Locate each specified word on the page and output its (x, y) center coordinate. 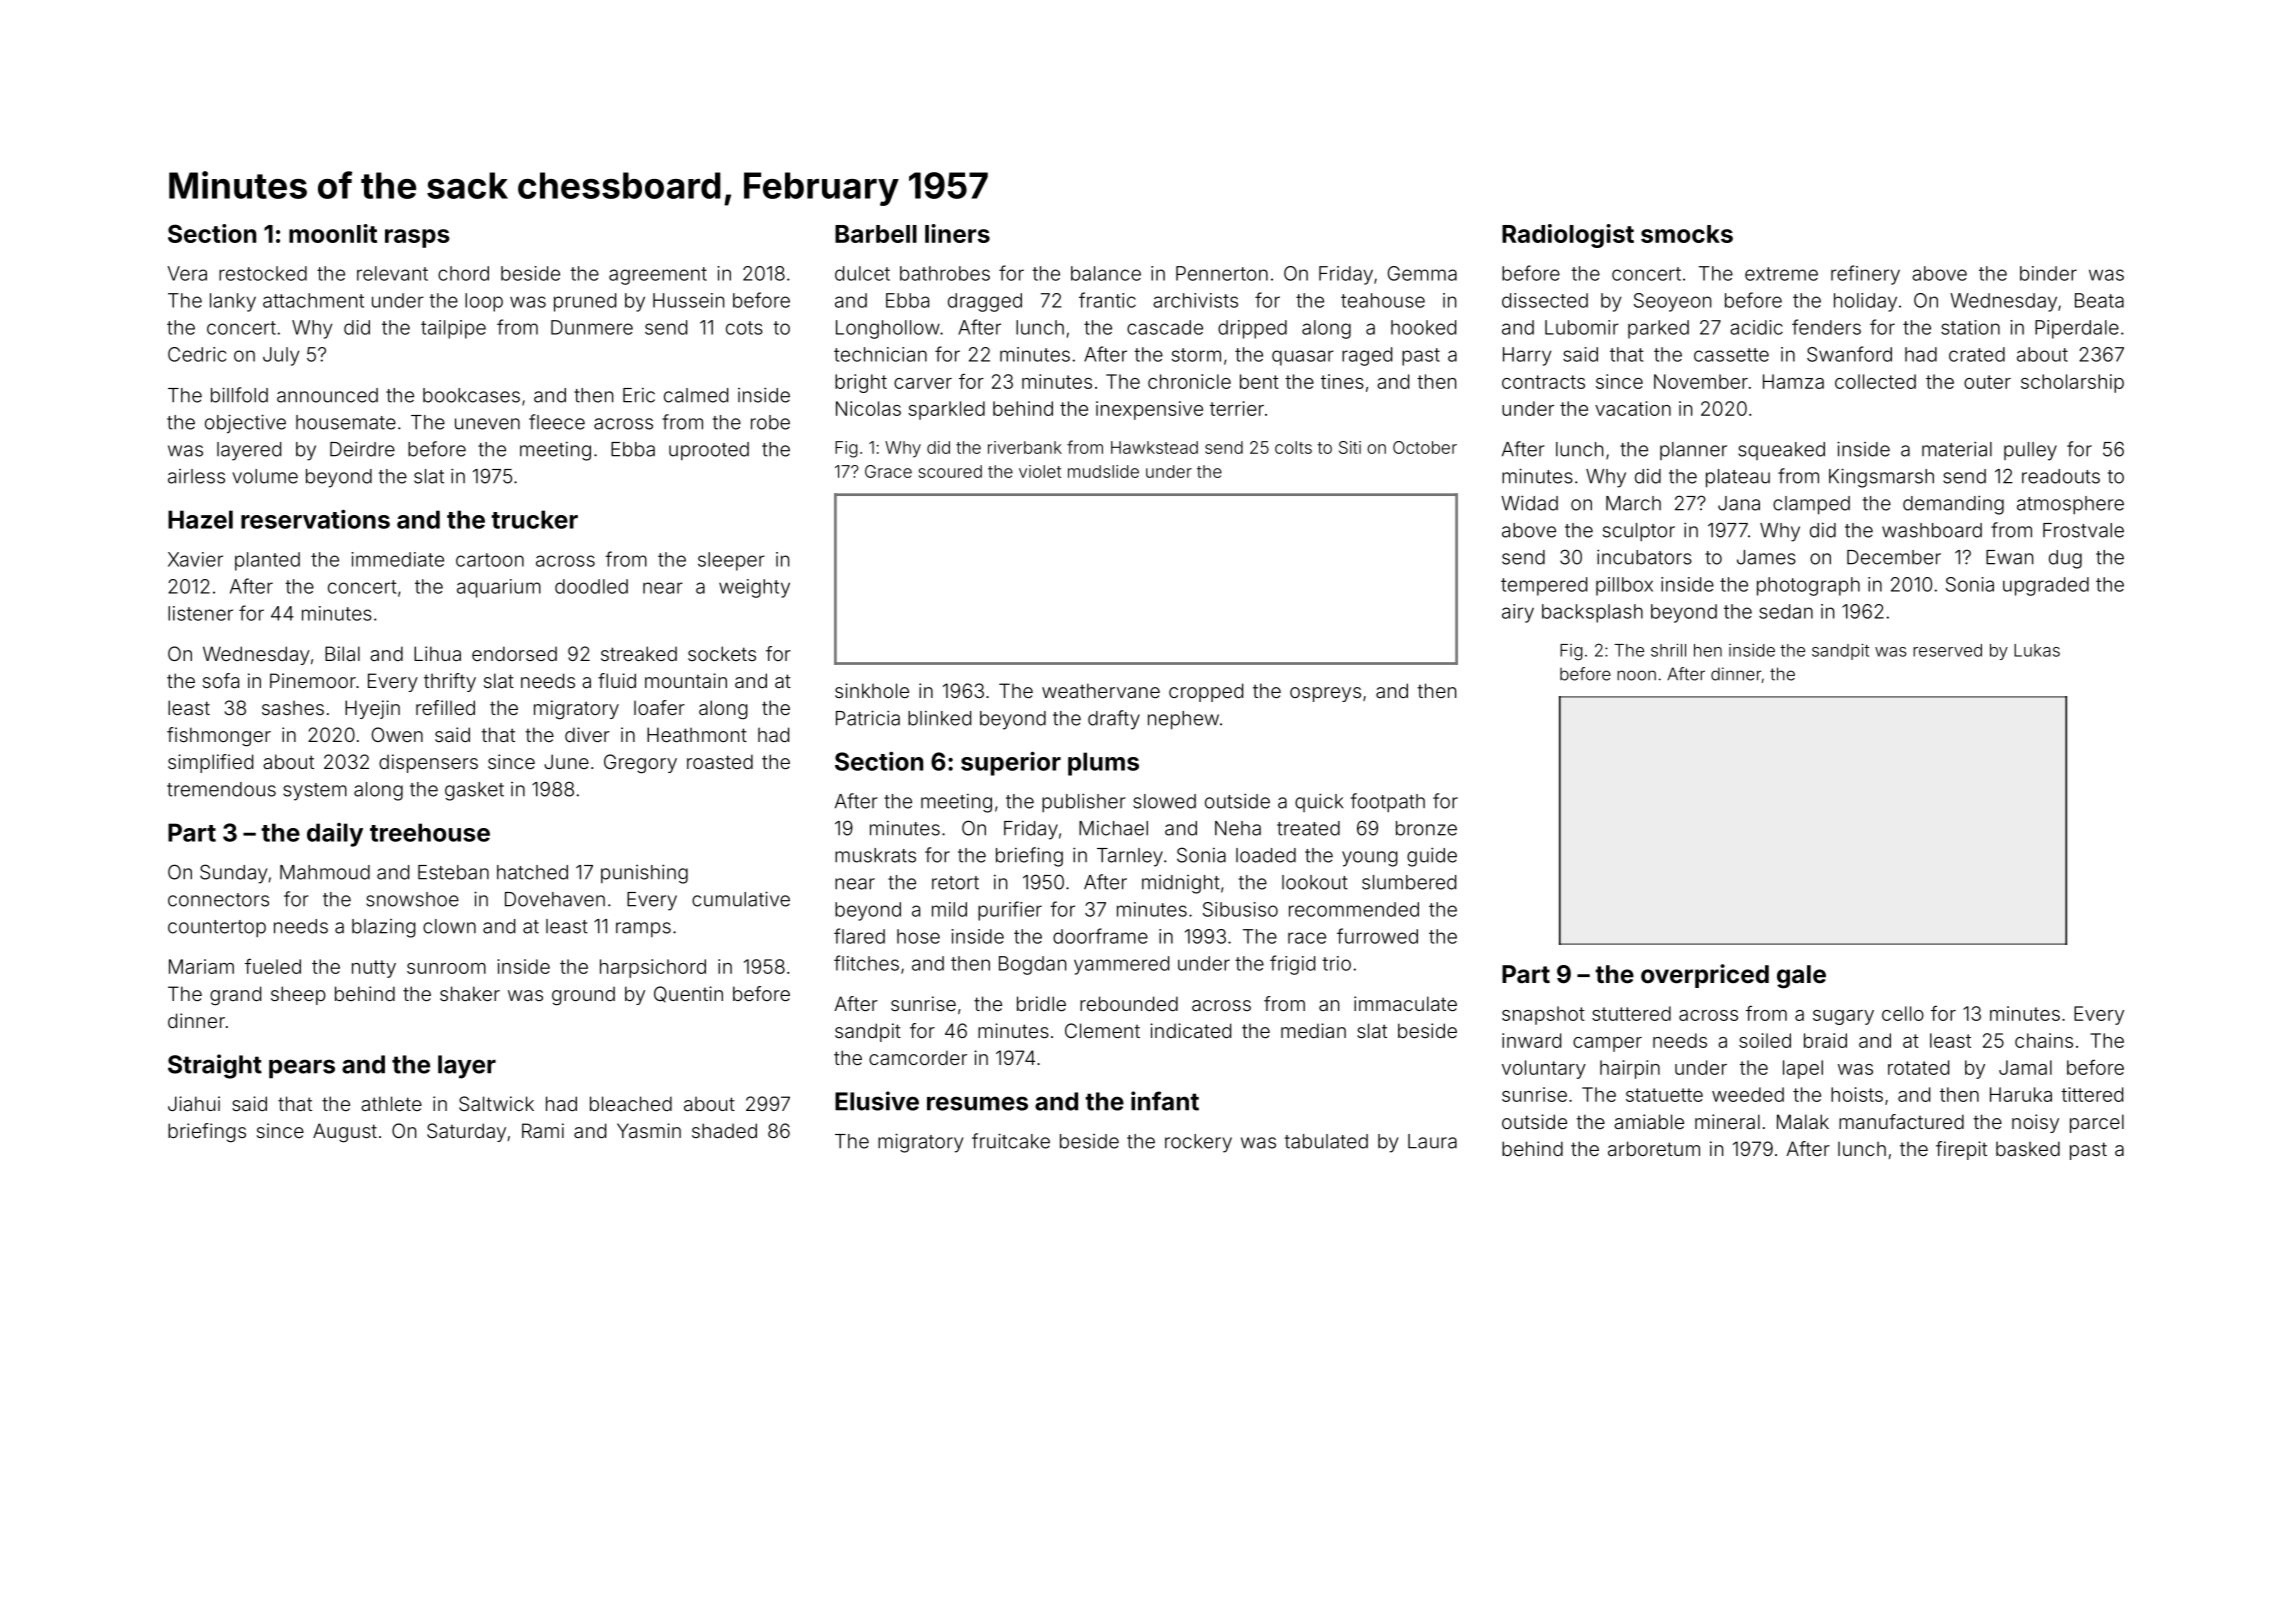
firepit (1961, 1150)
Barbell (876, 234)
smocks (1687, 234)
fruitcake (1011, 1141)
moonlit (333, 233)
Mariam (201, 966)
